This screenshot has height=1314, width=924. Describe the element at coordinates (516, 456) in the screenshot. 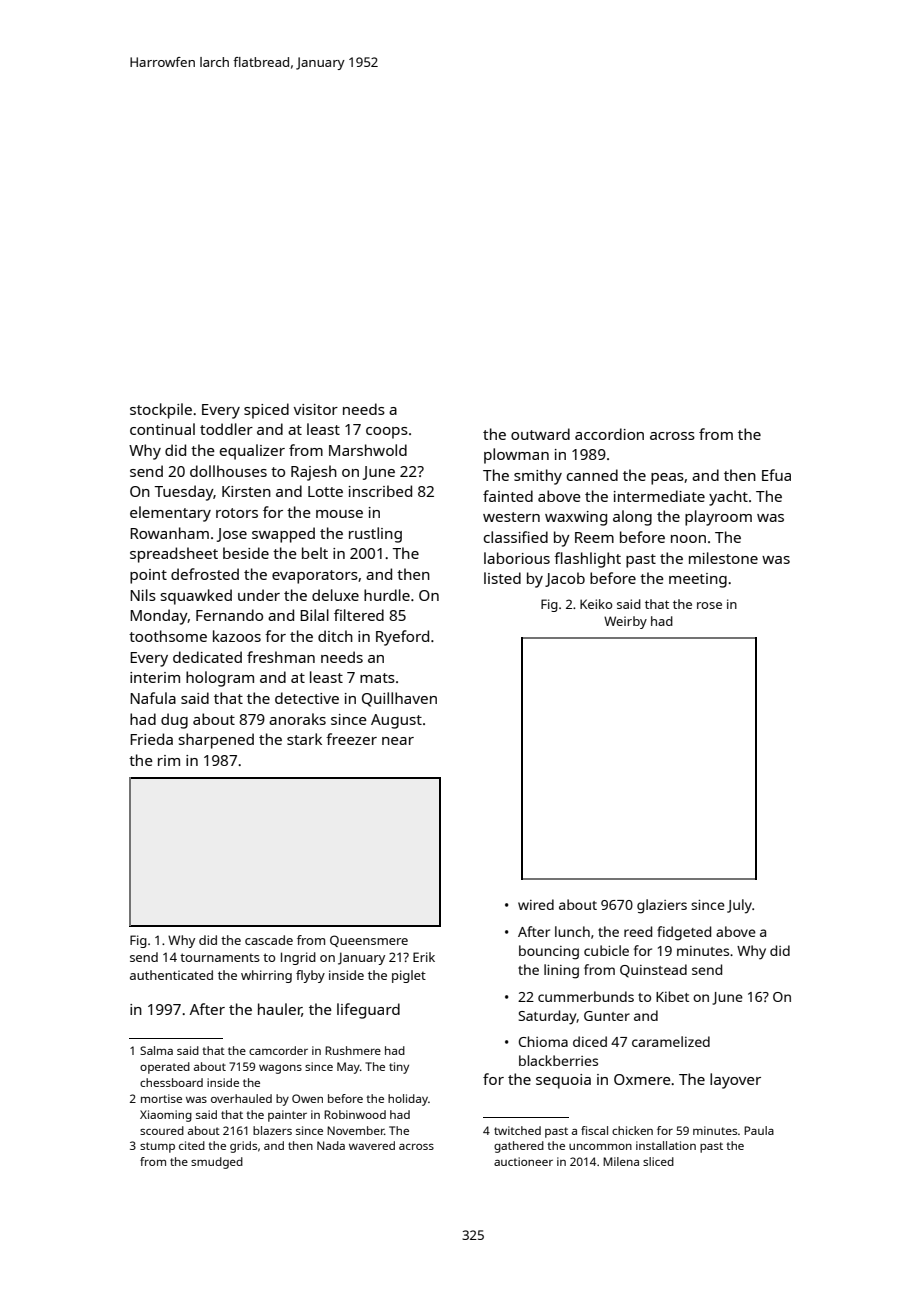

I see `plowman` at that location.
